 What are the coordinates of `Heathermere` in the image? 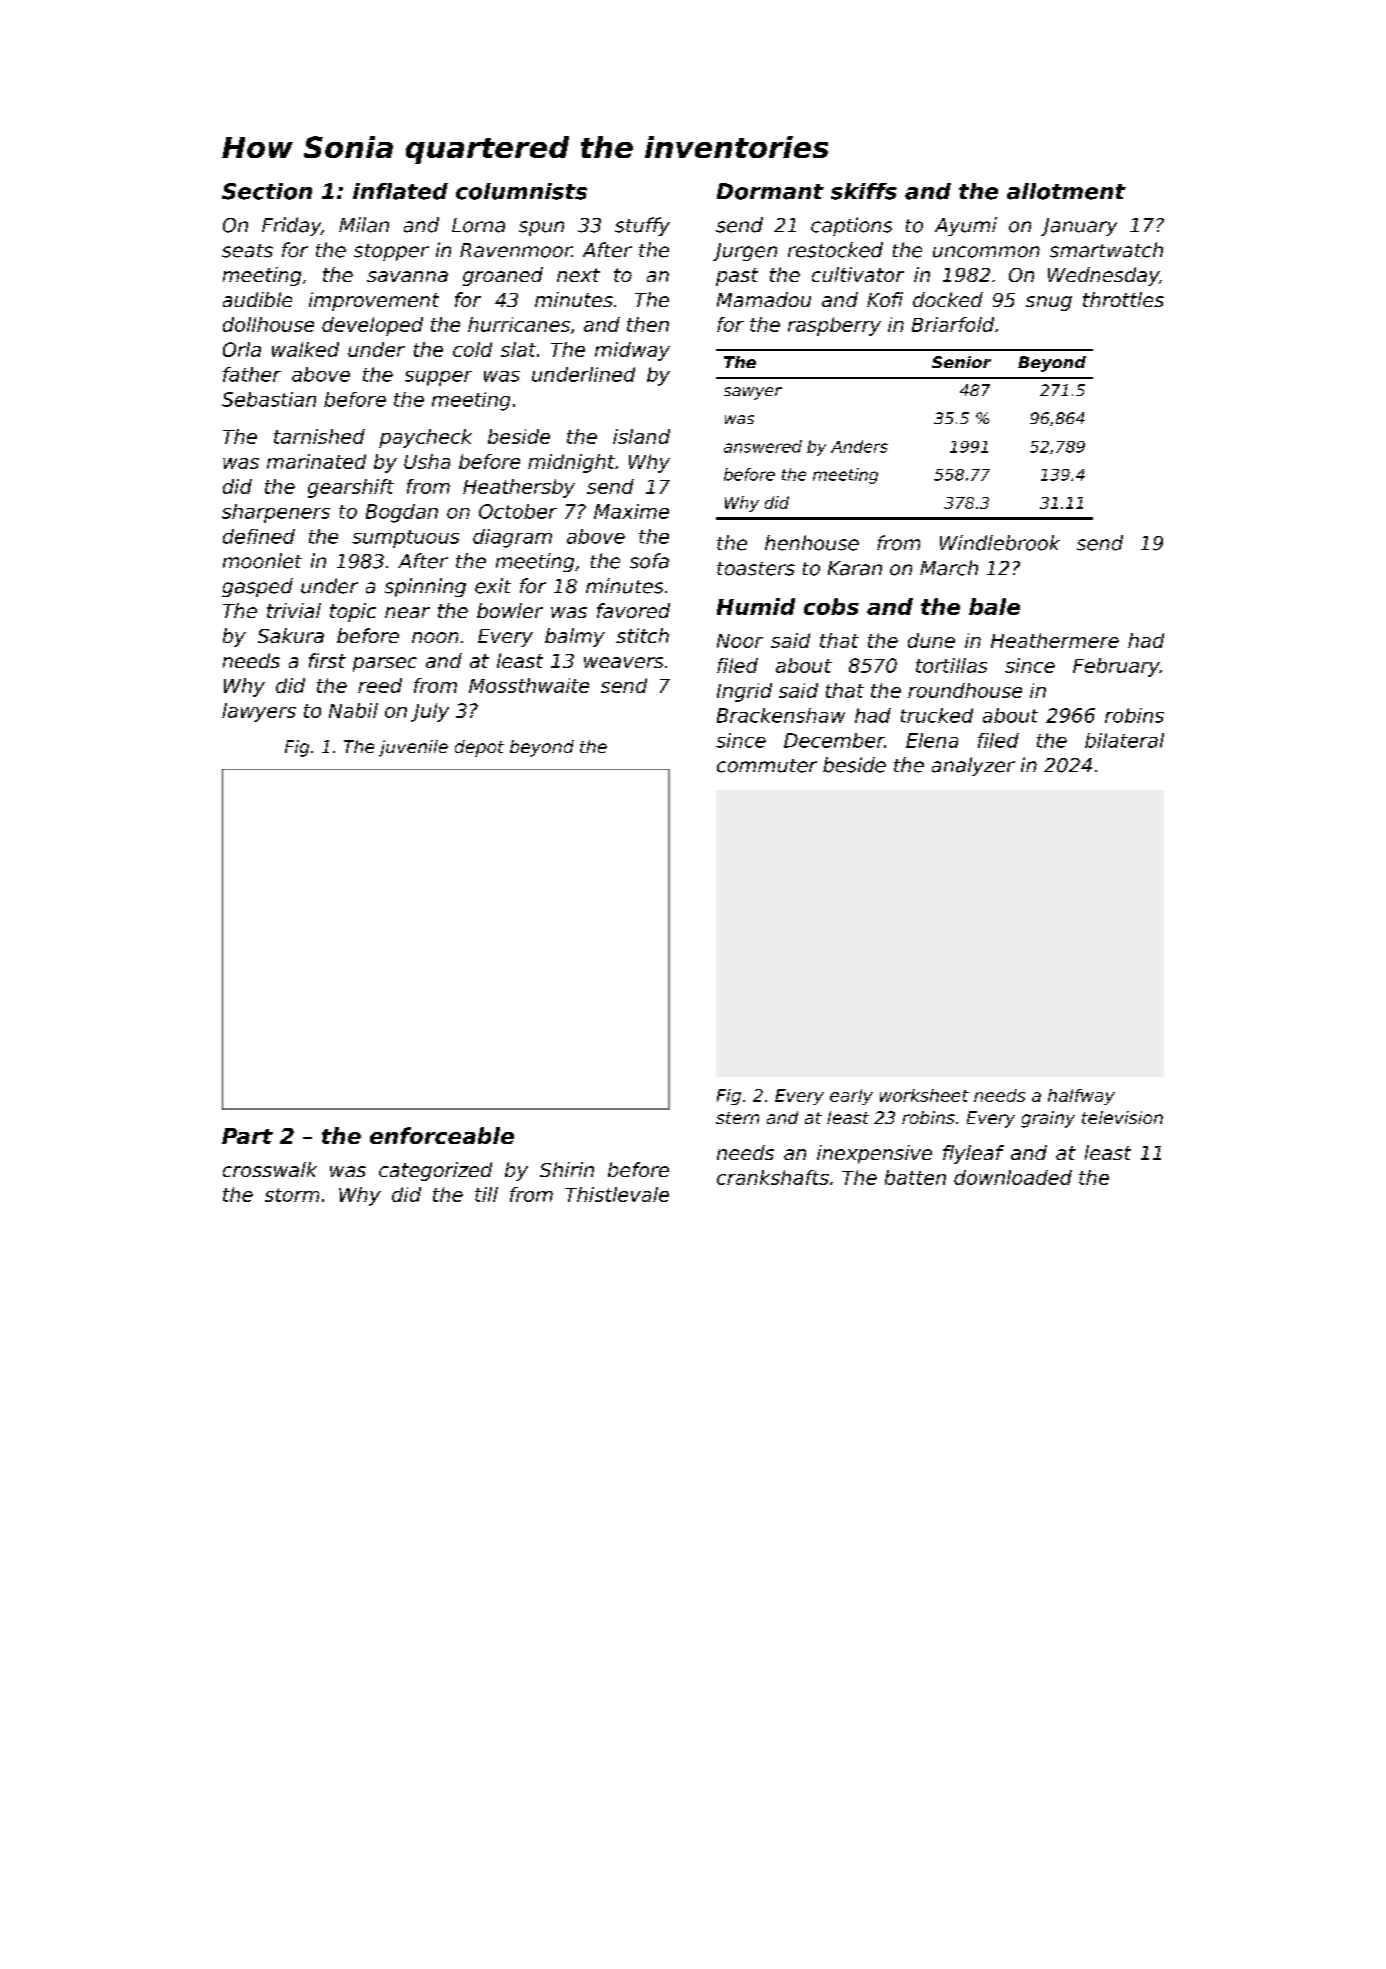 It's located at (1055, 640).
